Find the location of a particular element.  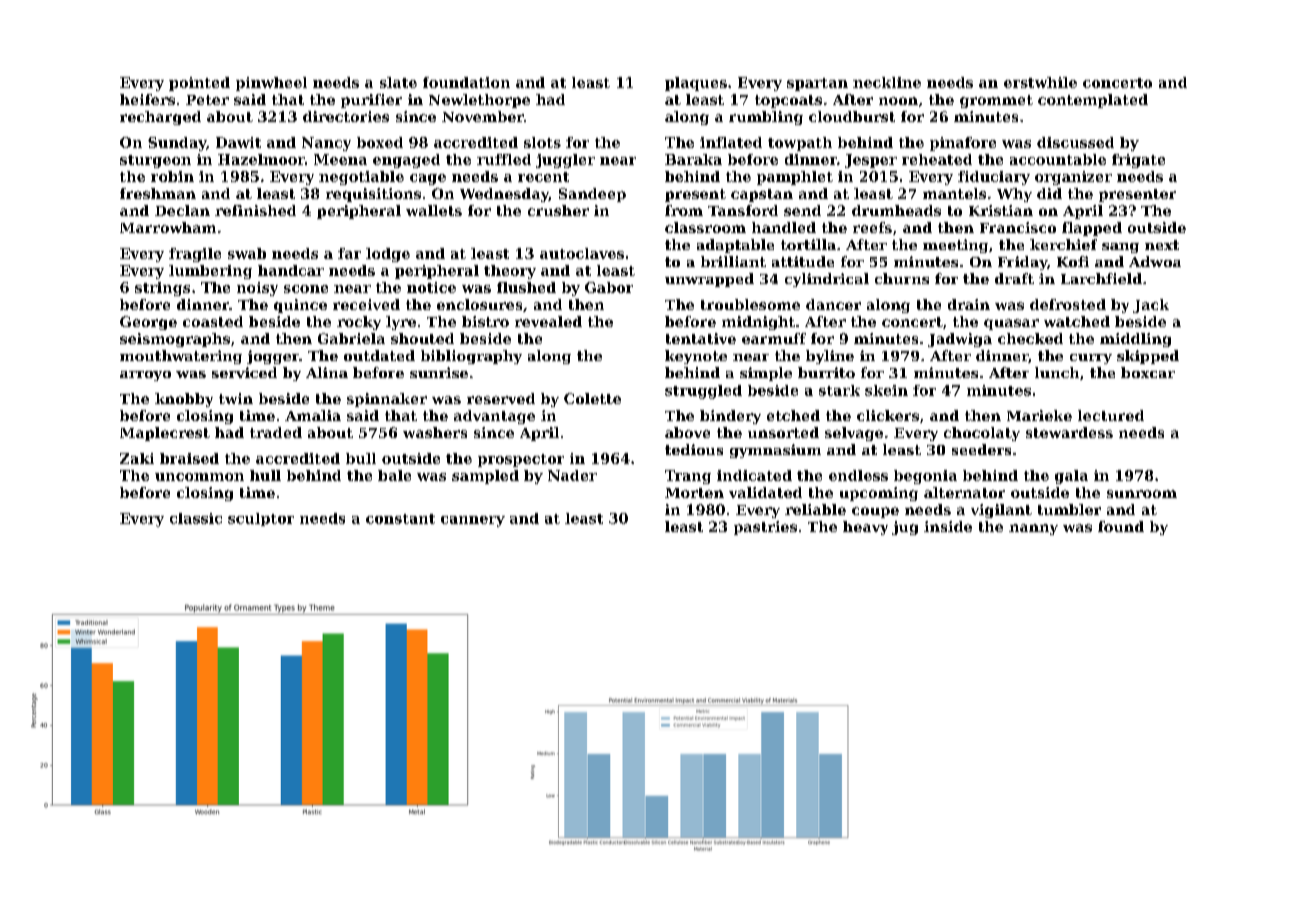

reheated is located at coordinates (937, 159).
